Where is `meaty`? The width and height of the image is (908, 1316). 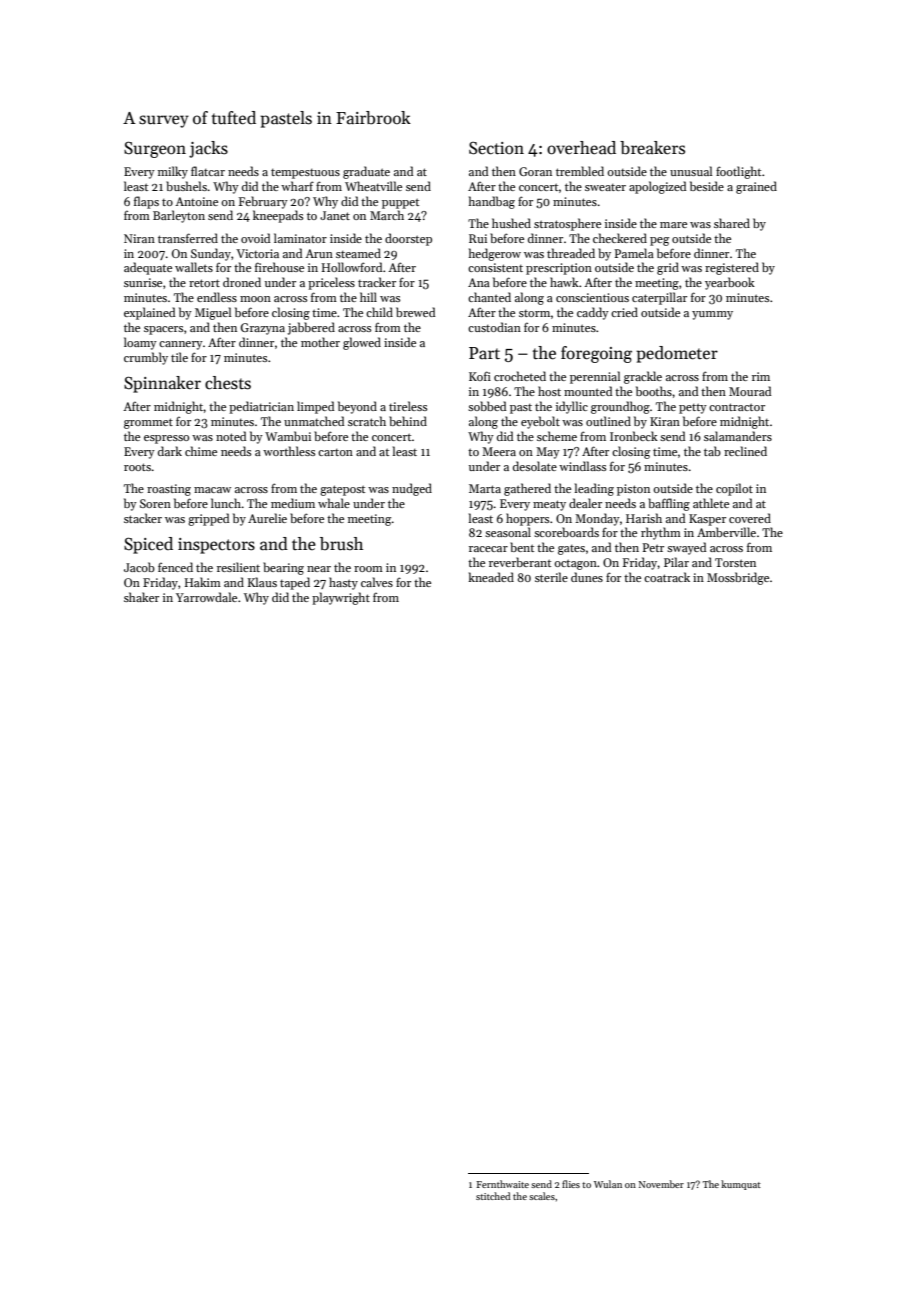 meaty is located at coordinates (549, 505).
